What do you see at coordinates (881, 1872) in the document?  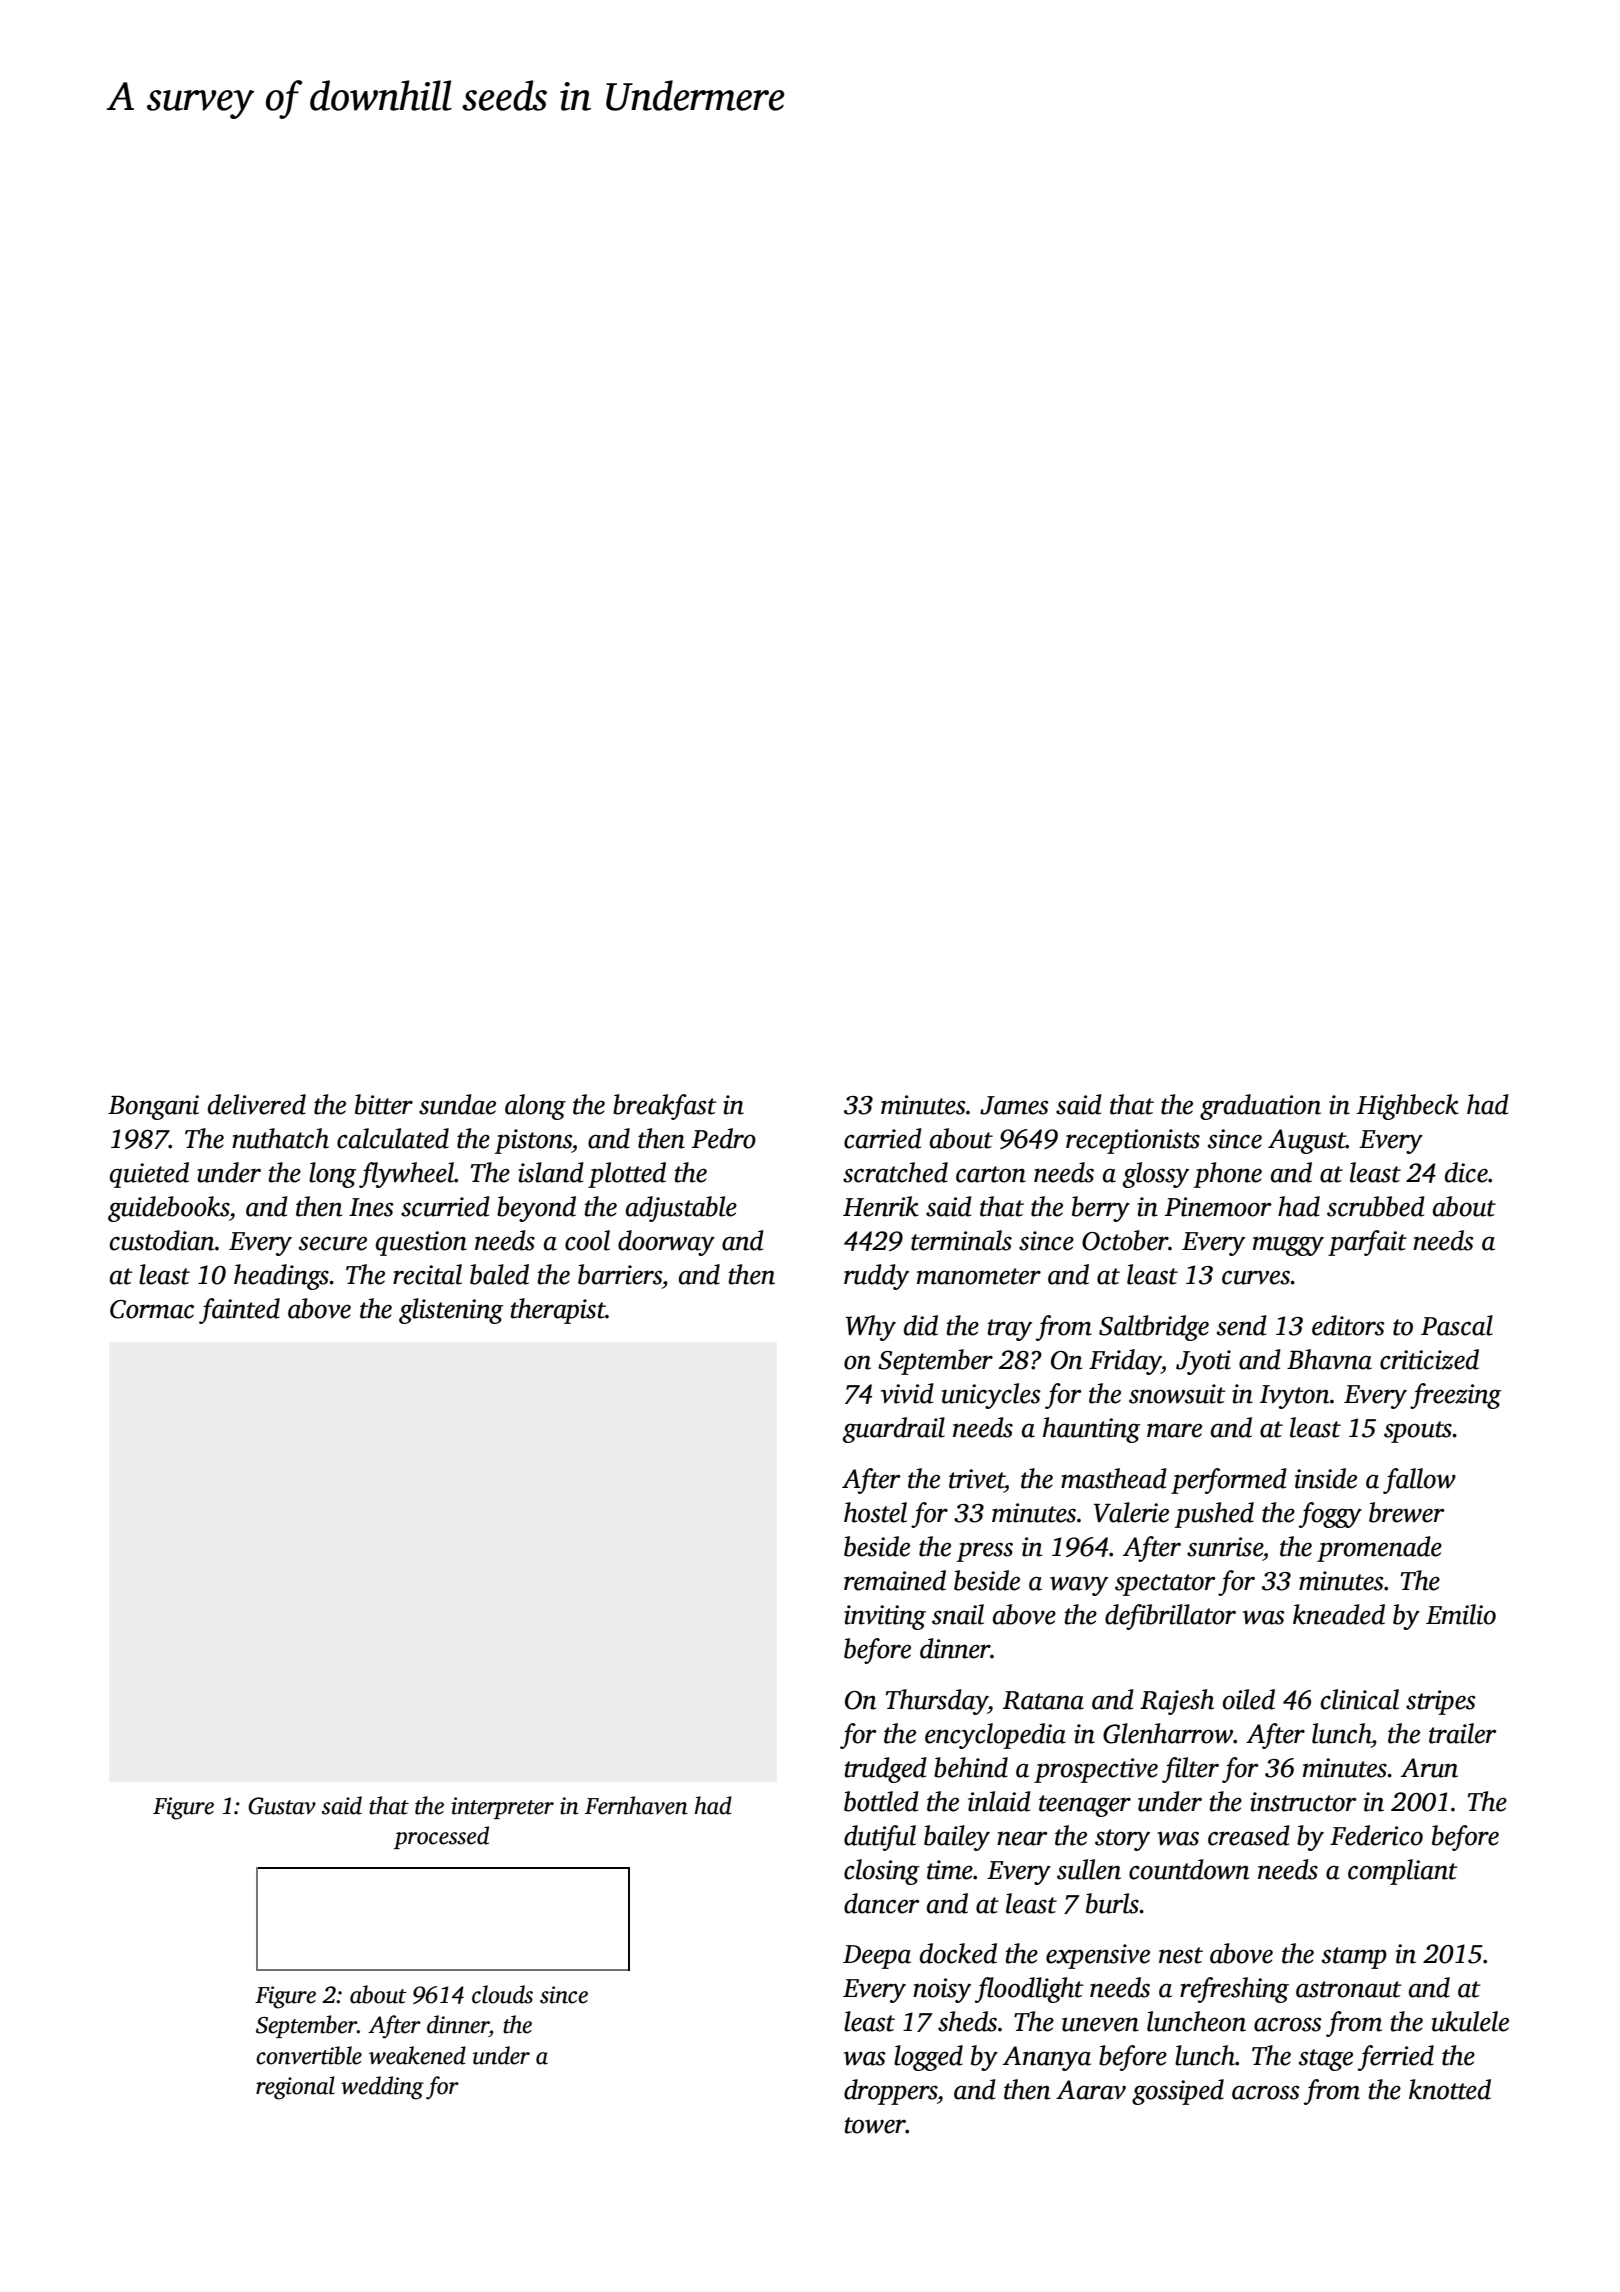 I see `closing` at bounding box center [881, 1872].
